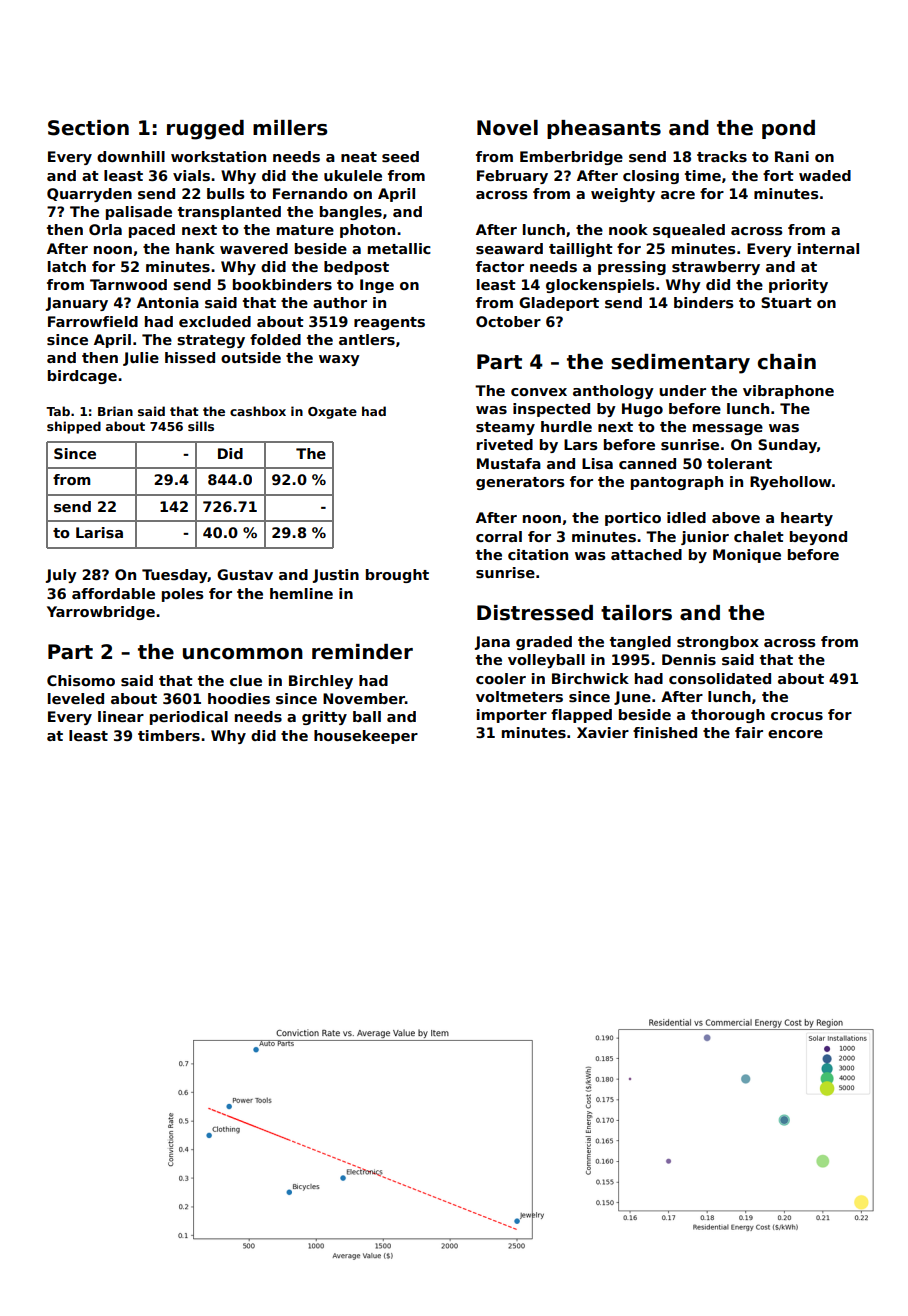  Describe the element at coordinates (571, 158) in the screenshot. I see `Emberbridge` at that location.
